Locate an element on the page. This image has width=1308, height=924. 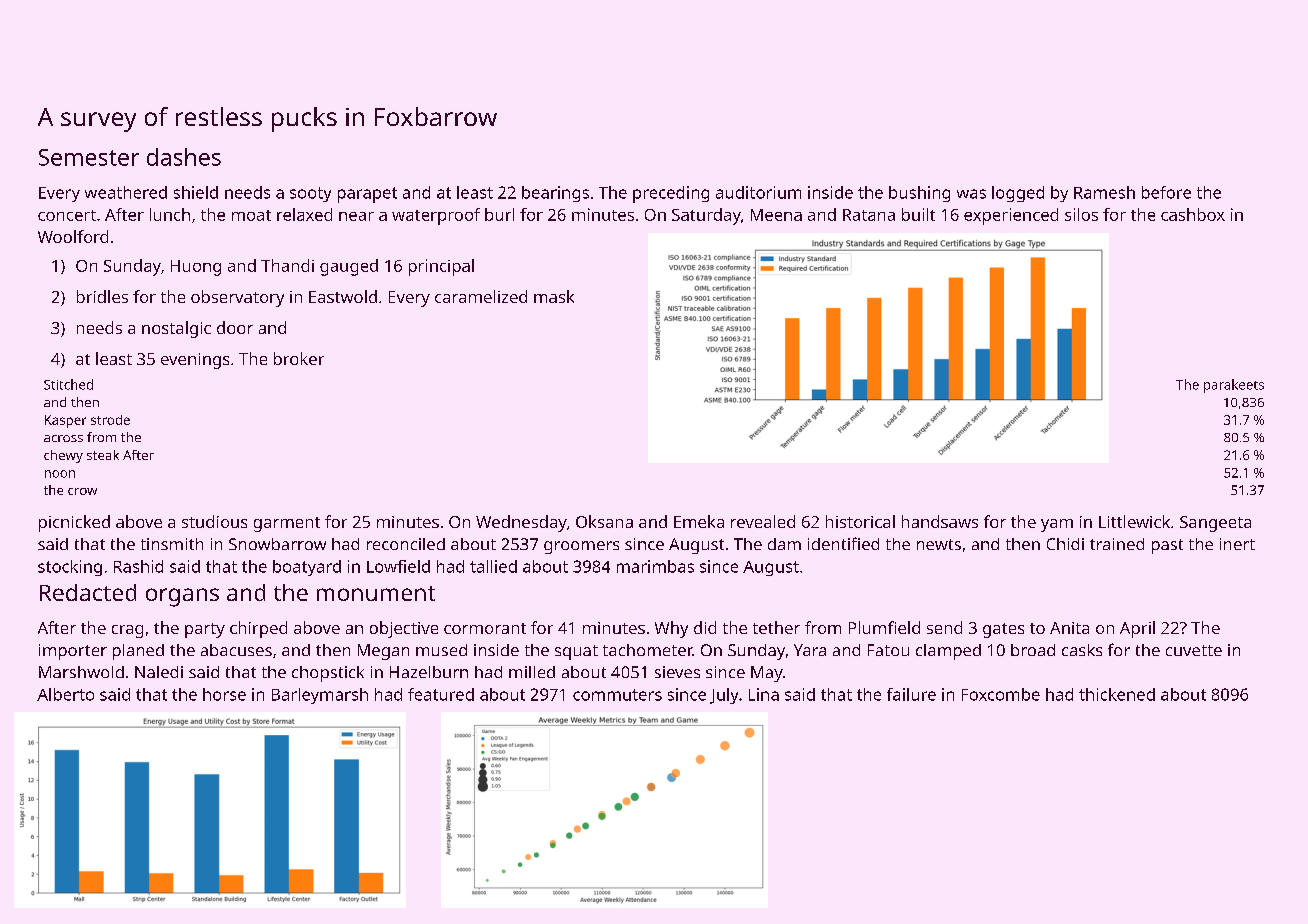
preceding is located at coordinates (671, 194).
